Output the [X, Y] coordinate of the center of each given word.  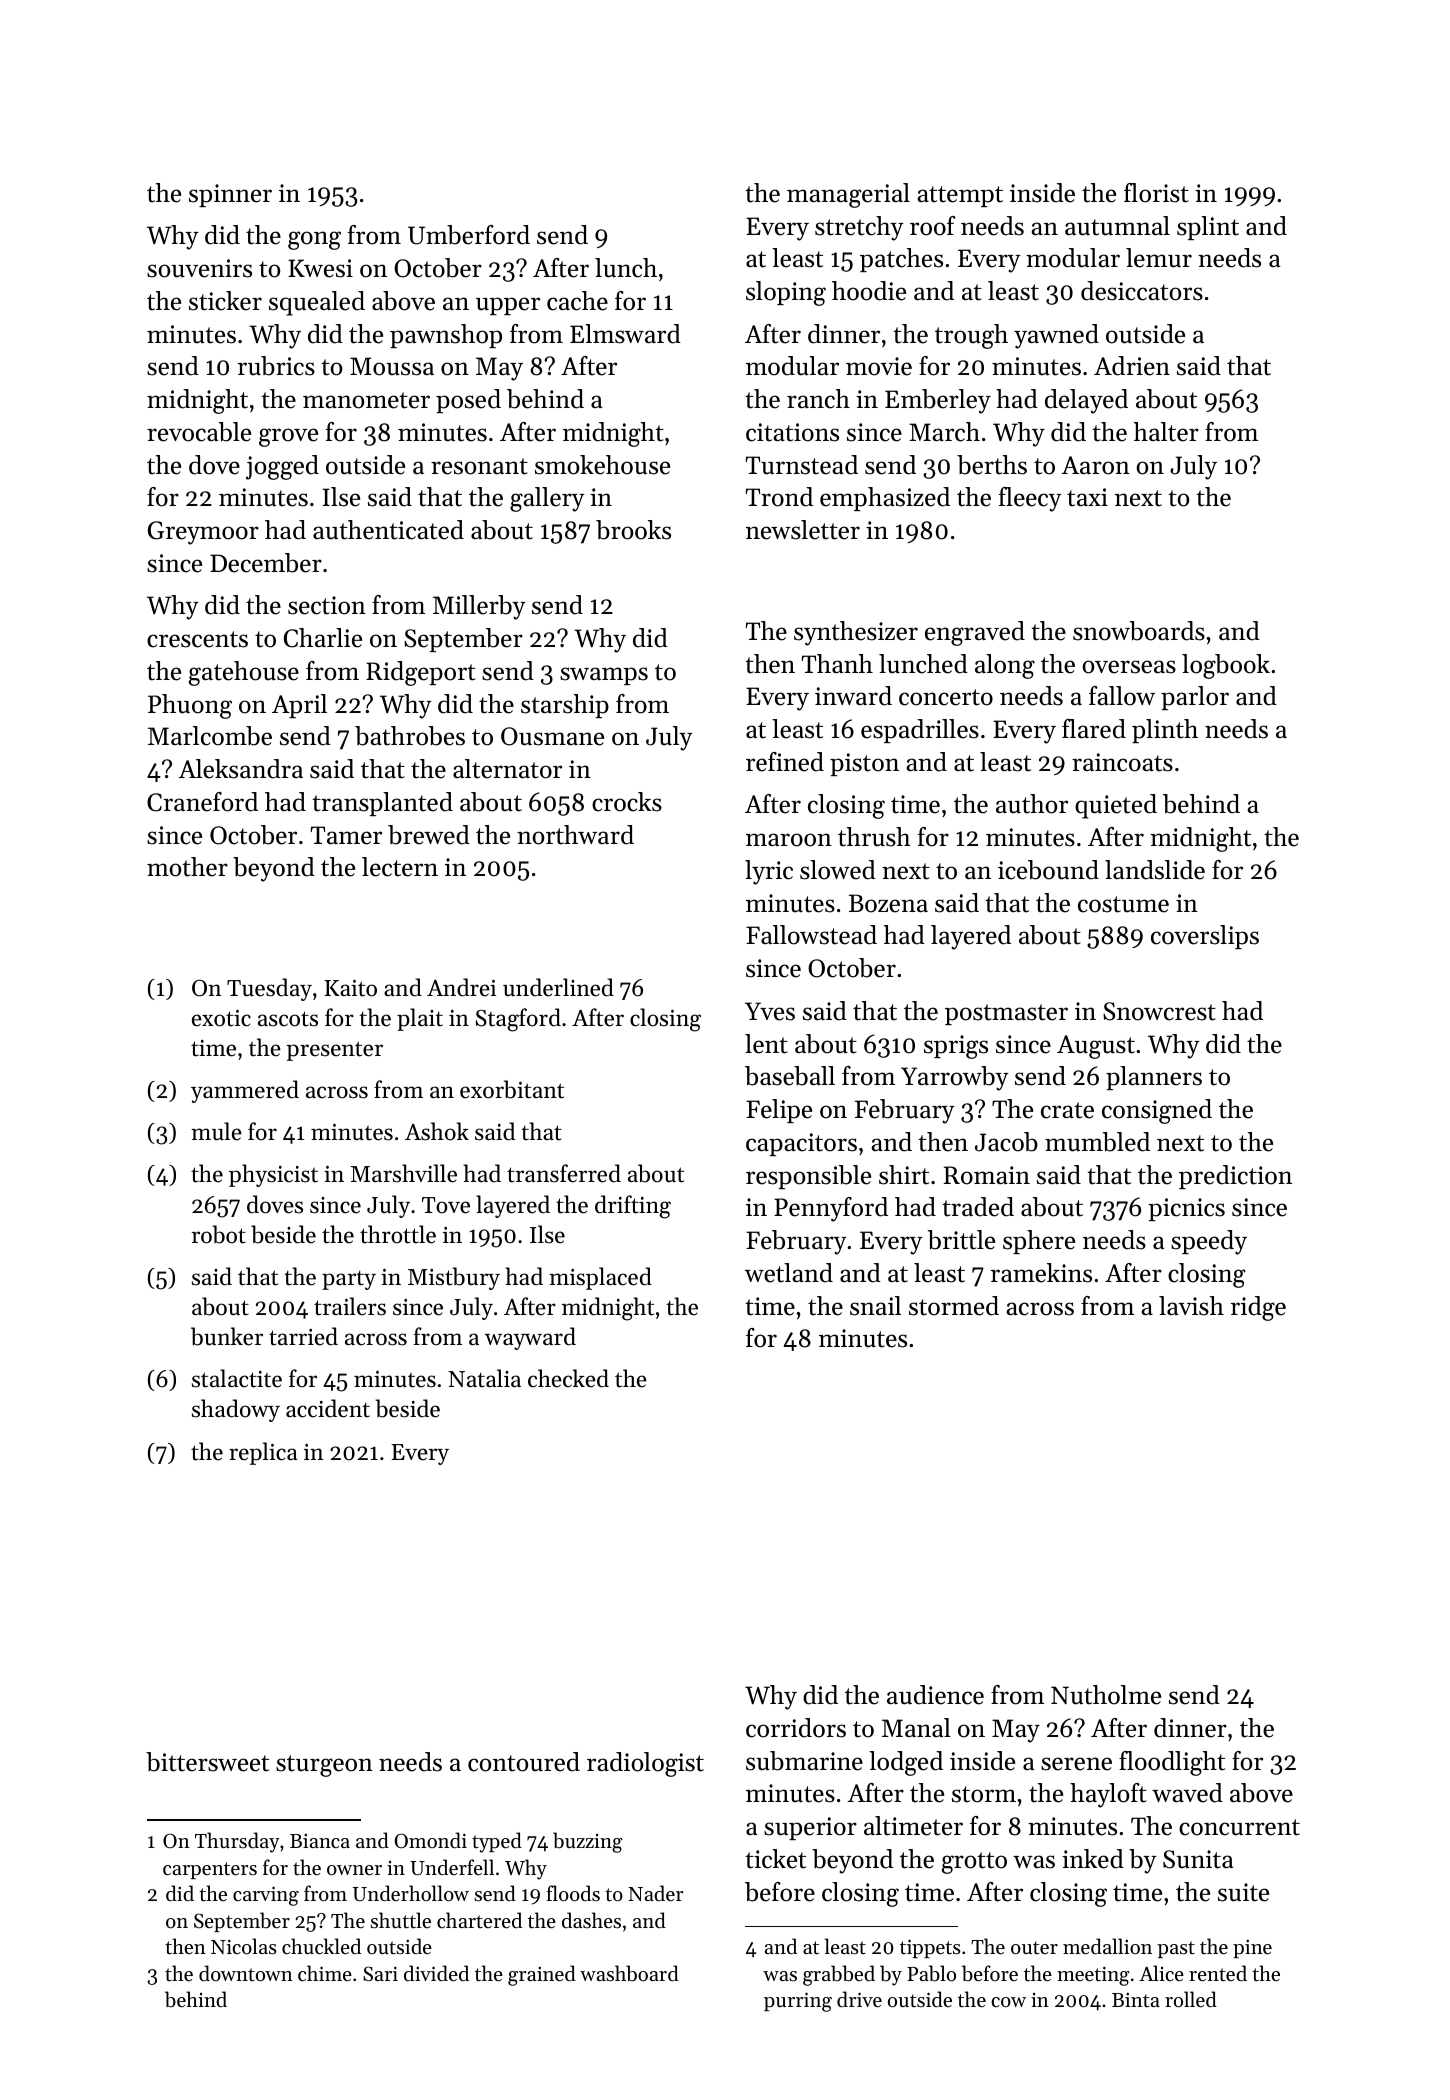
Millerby [479, 607]
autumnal [1117, 226]
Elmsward [625, 334]
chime [325, 1973]
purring [798, 2002]
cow [1008, 2002]
